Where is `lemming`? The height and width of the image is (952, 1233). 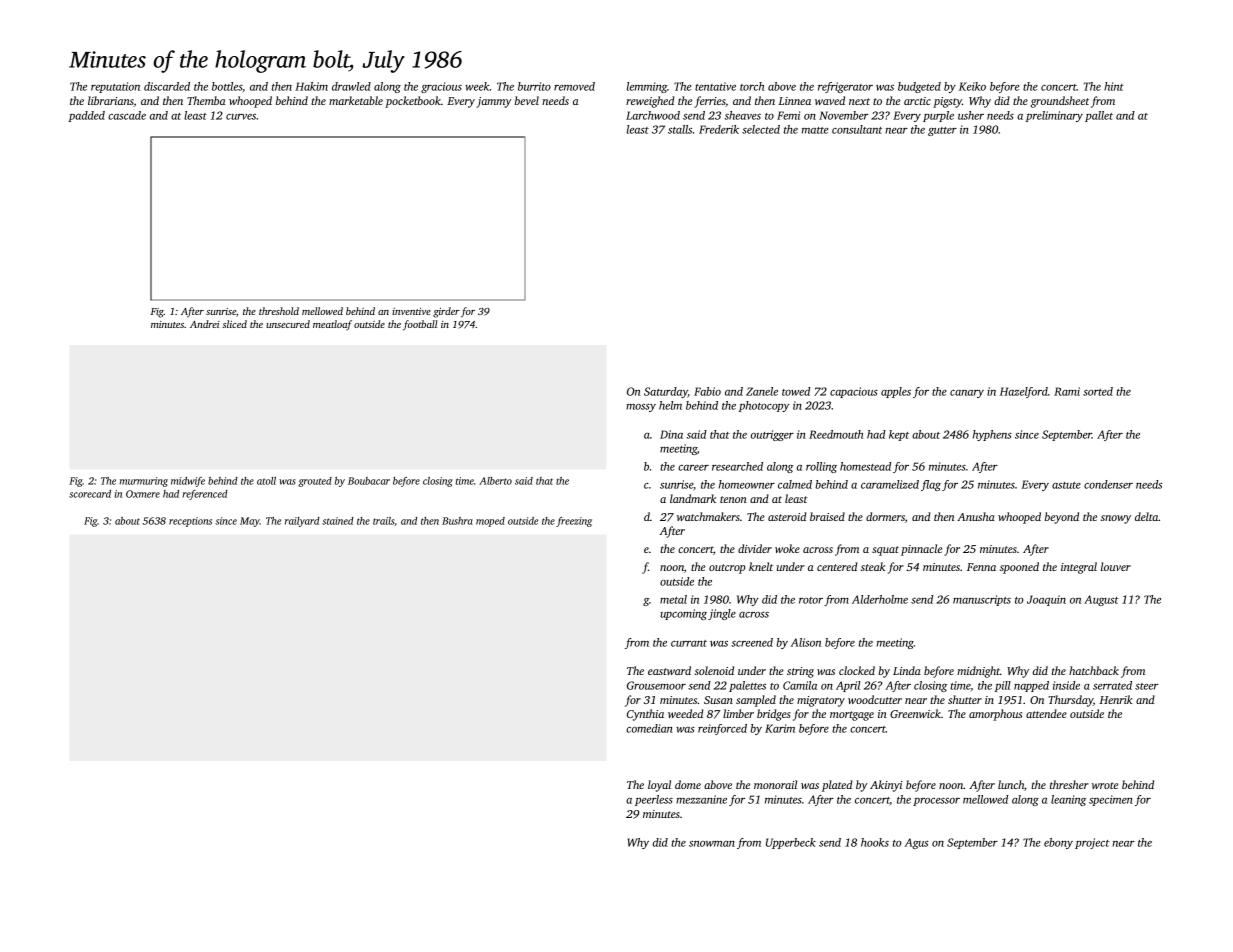
lemming is located at coordinates (646, 87).
